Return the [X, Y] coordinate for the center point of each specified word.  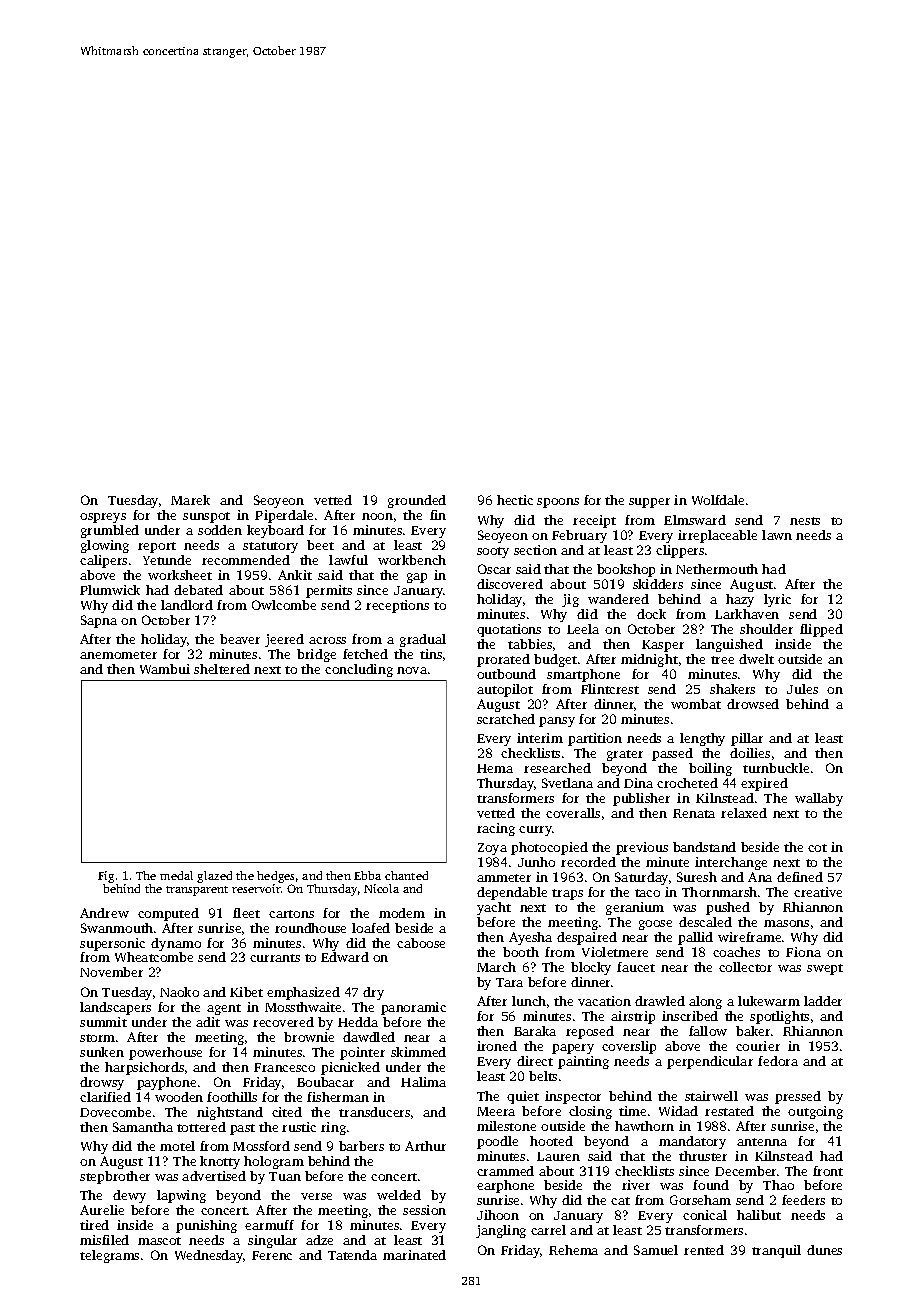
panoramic [413, 1008]
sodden [220, 530]
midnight [649, 660]
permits [329, 591]
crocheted [687, 783]
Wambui [165, 669]
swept [825, 969]
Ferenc [272, 1255]
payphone [166, 1083]
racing [496, 829]
